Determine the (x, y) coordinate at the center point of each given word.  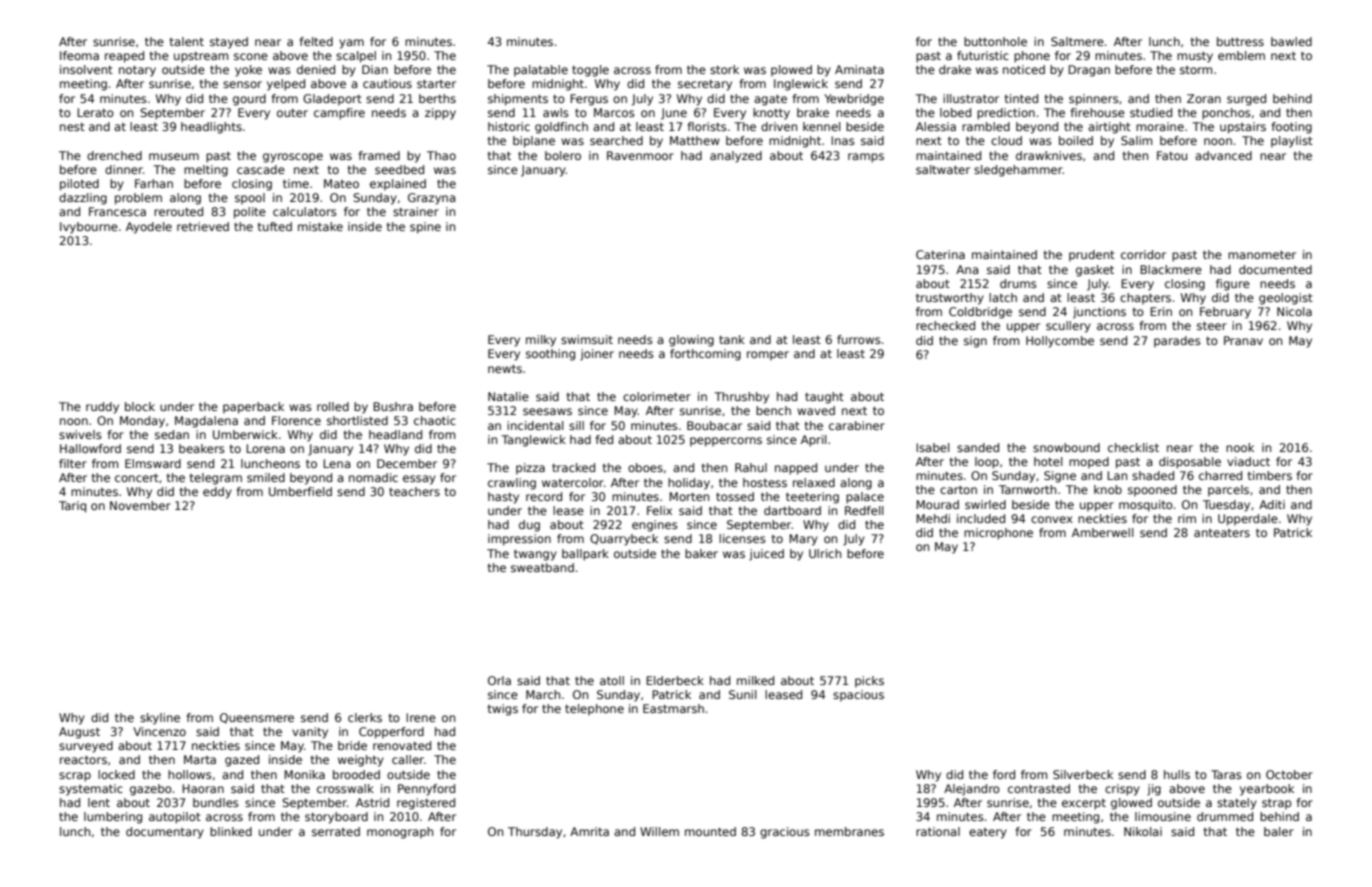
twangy (535, 555)
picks (869, 682)
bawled (1291, 41)
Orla (499, 680)
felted (316, 41)
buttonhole (995, 41)
